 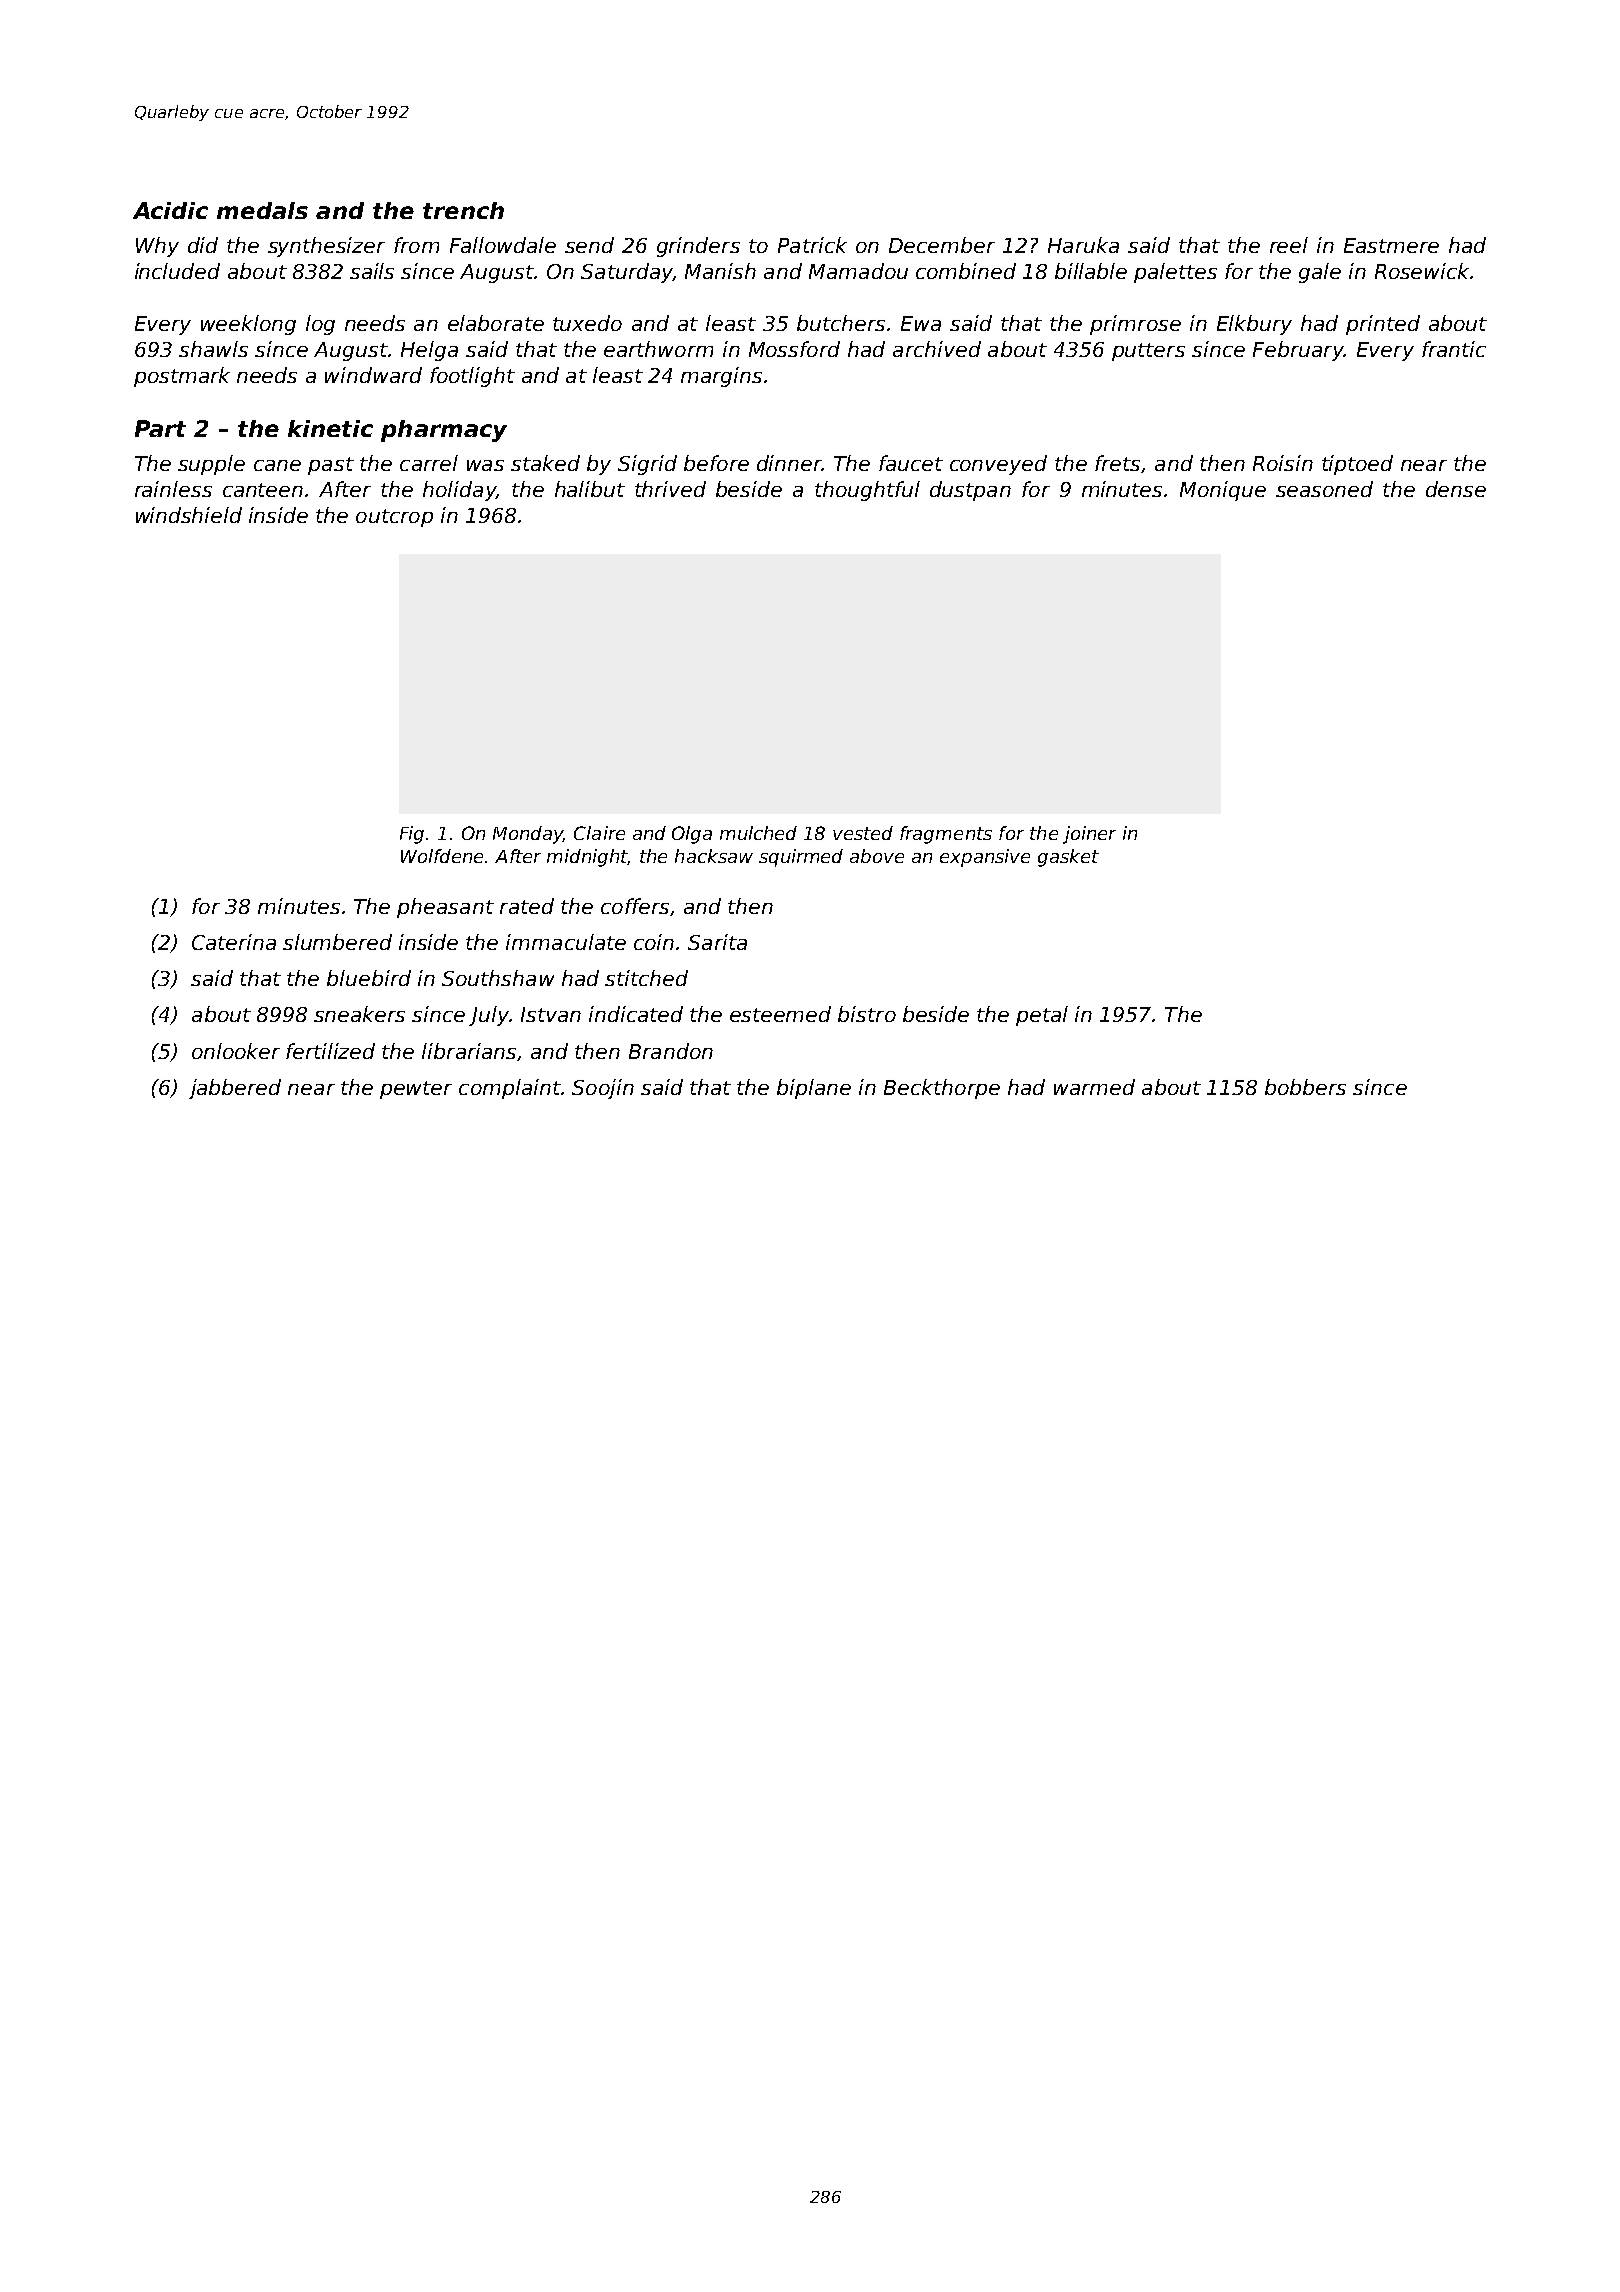 What do you see at coordinates (1083, 245) in the screenshot?
I see `Haruka` at bounding box center [1083, 245].
